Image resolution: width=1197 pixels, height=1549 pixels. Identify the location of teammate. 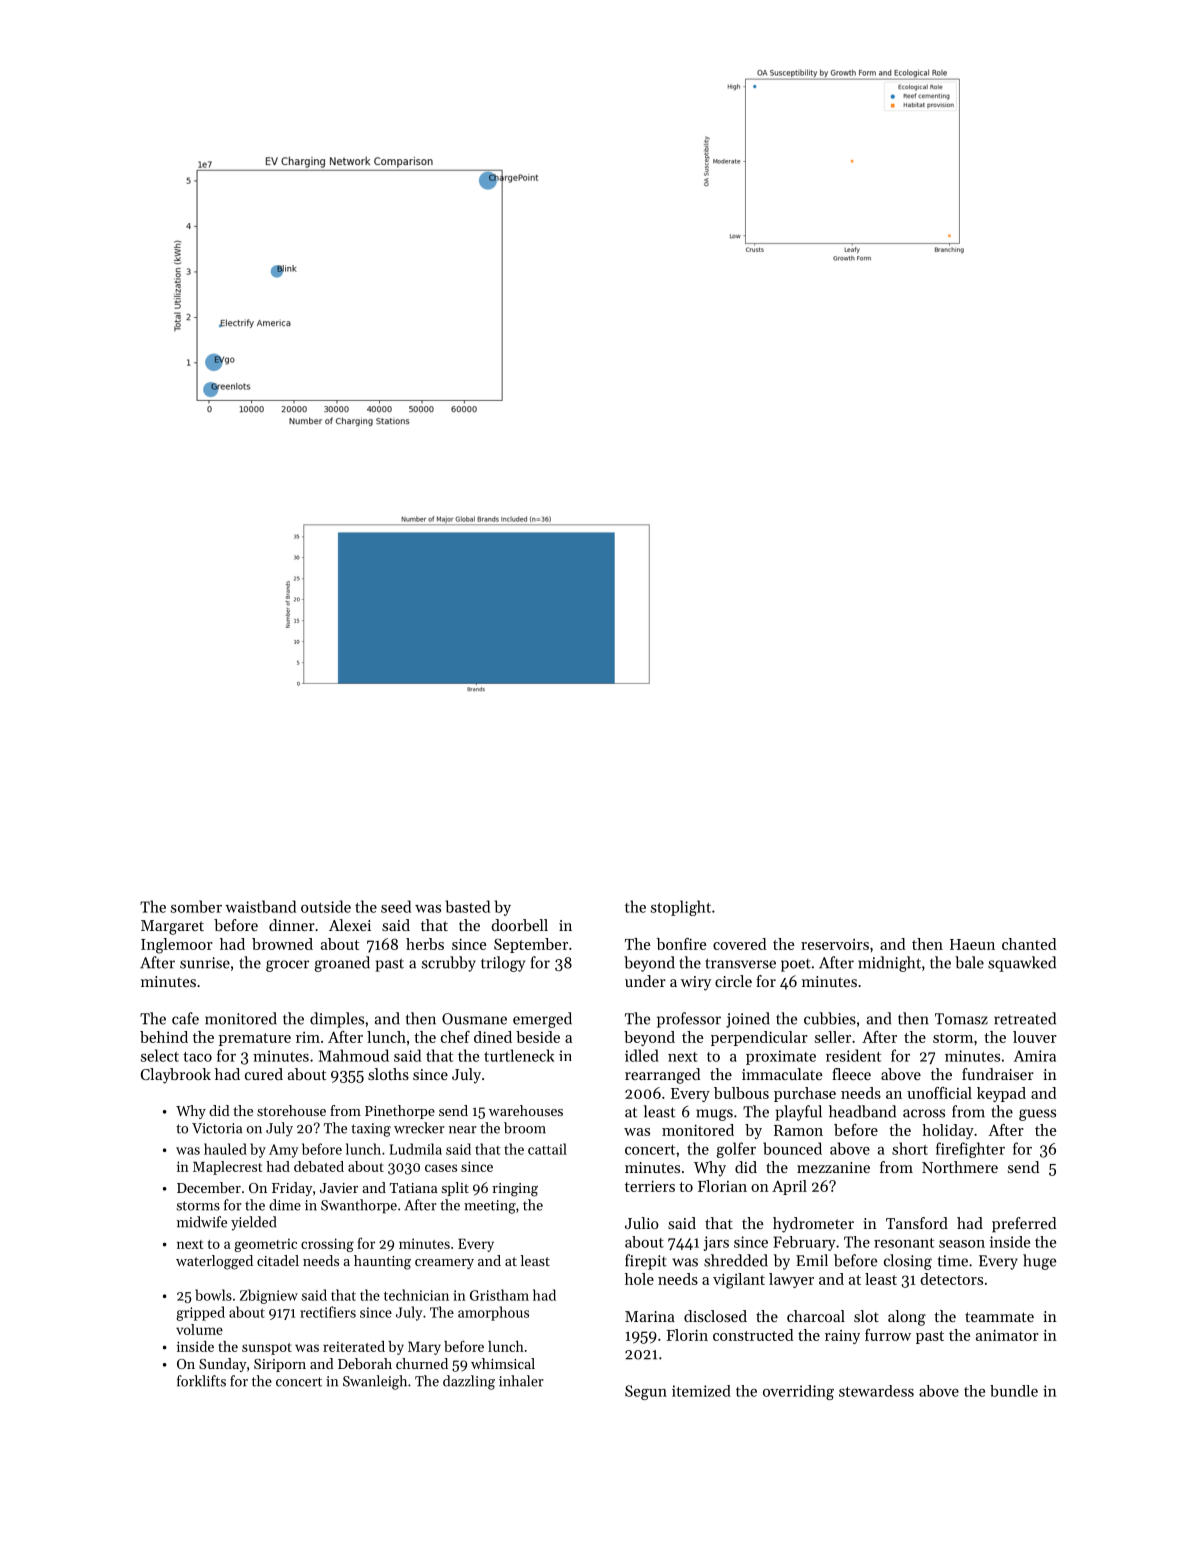
(999, 1317).
